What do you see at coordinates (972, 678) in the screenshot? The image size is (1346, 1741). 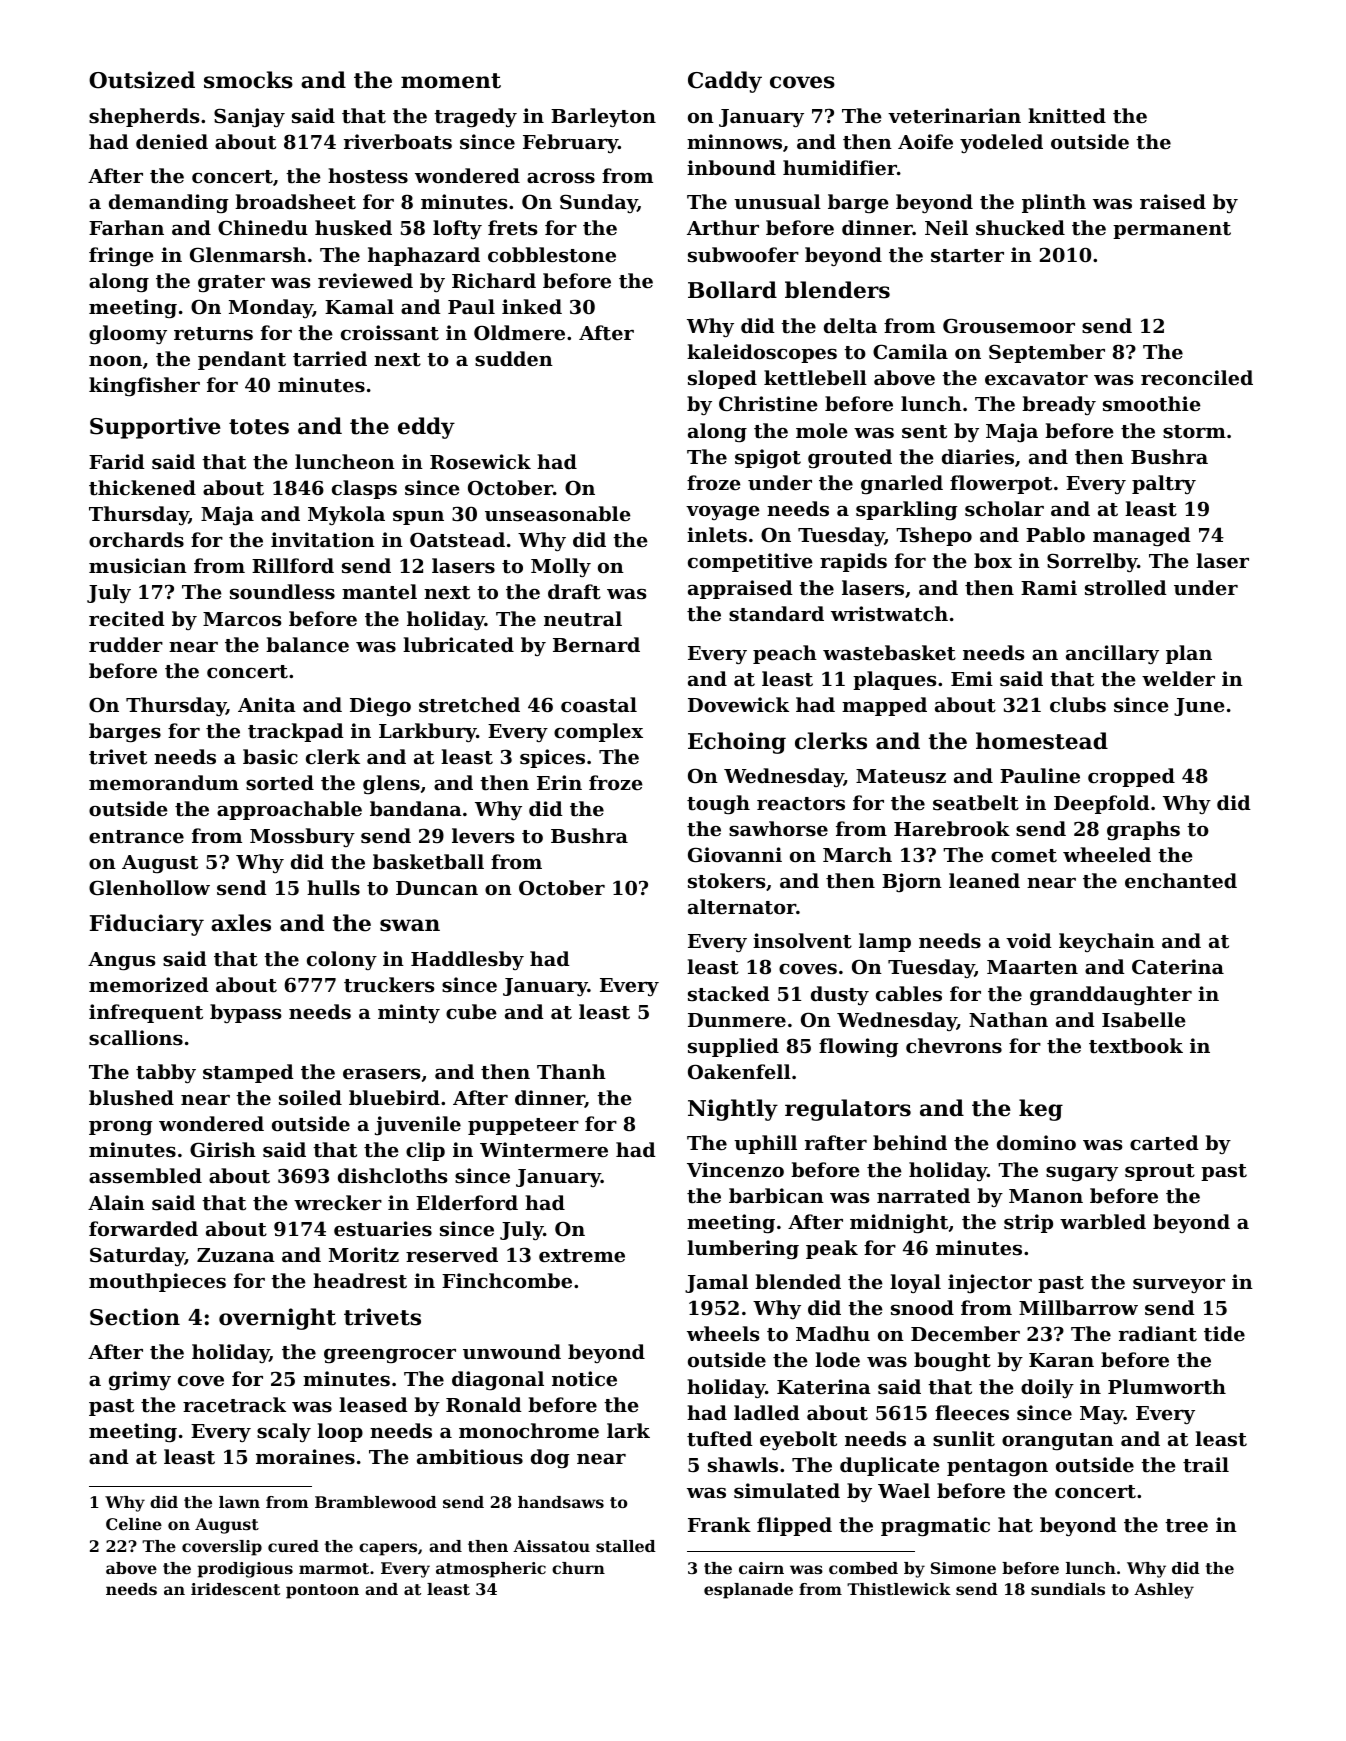 I see `Emi` at bounding box center [972, 678].
